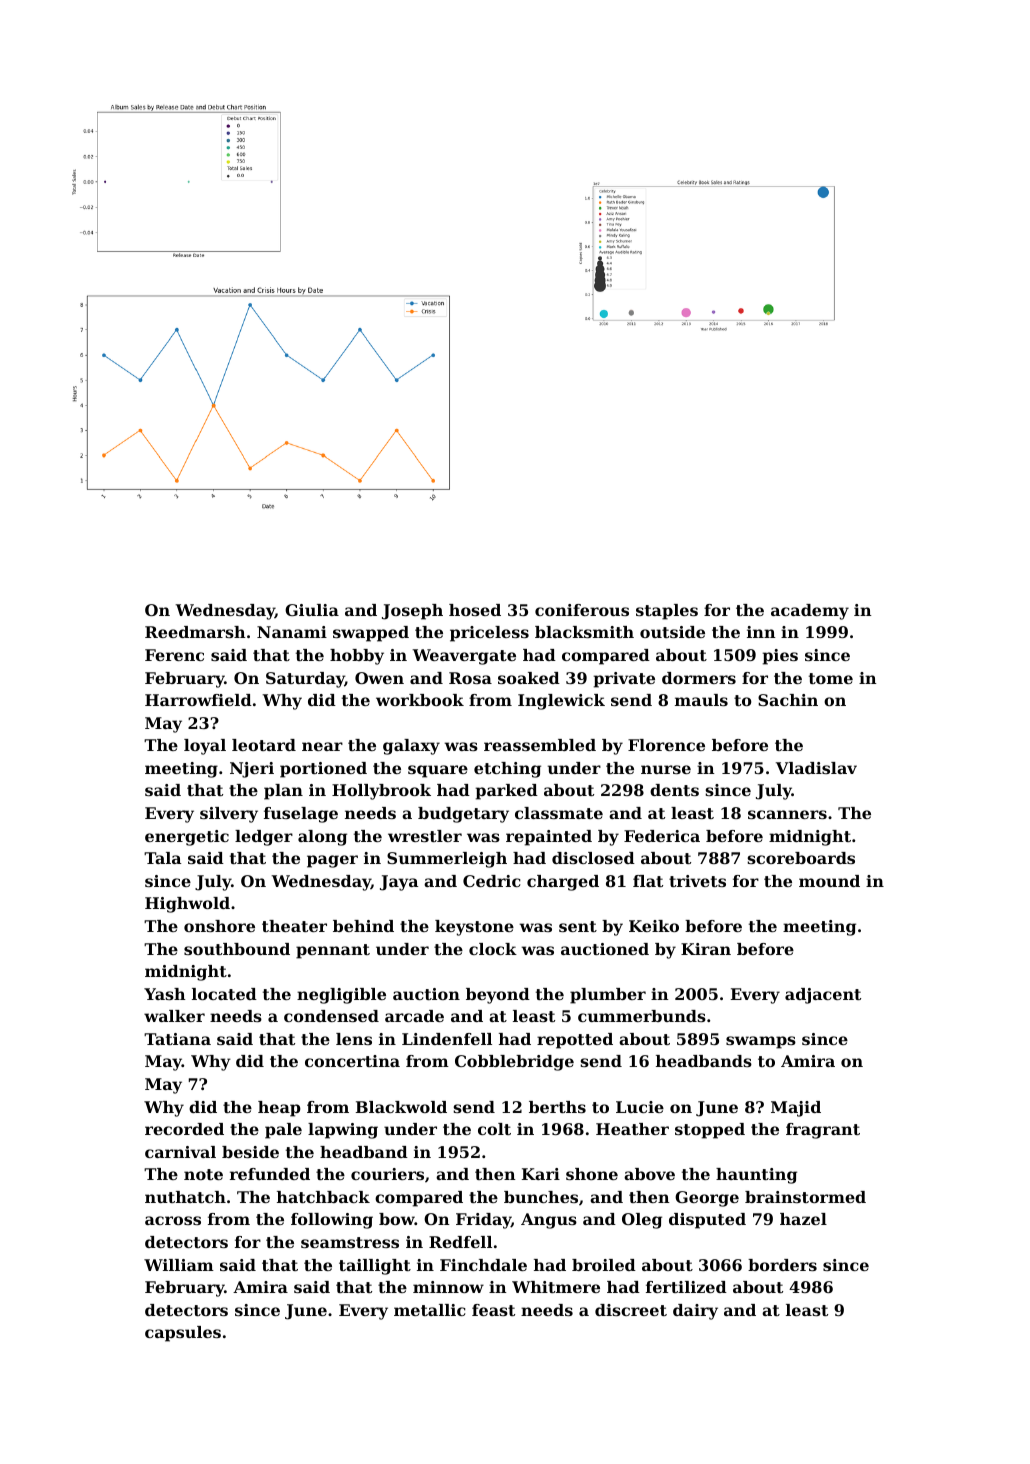  Describe the element at coordinates (493, 1310) in the screenshot. I see `feast` at that location.
